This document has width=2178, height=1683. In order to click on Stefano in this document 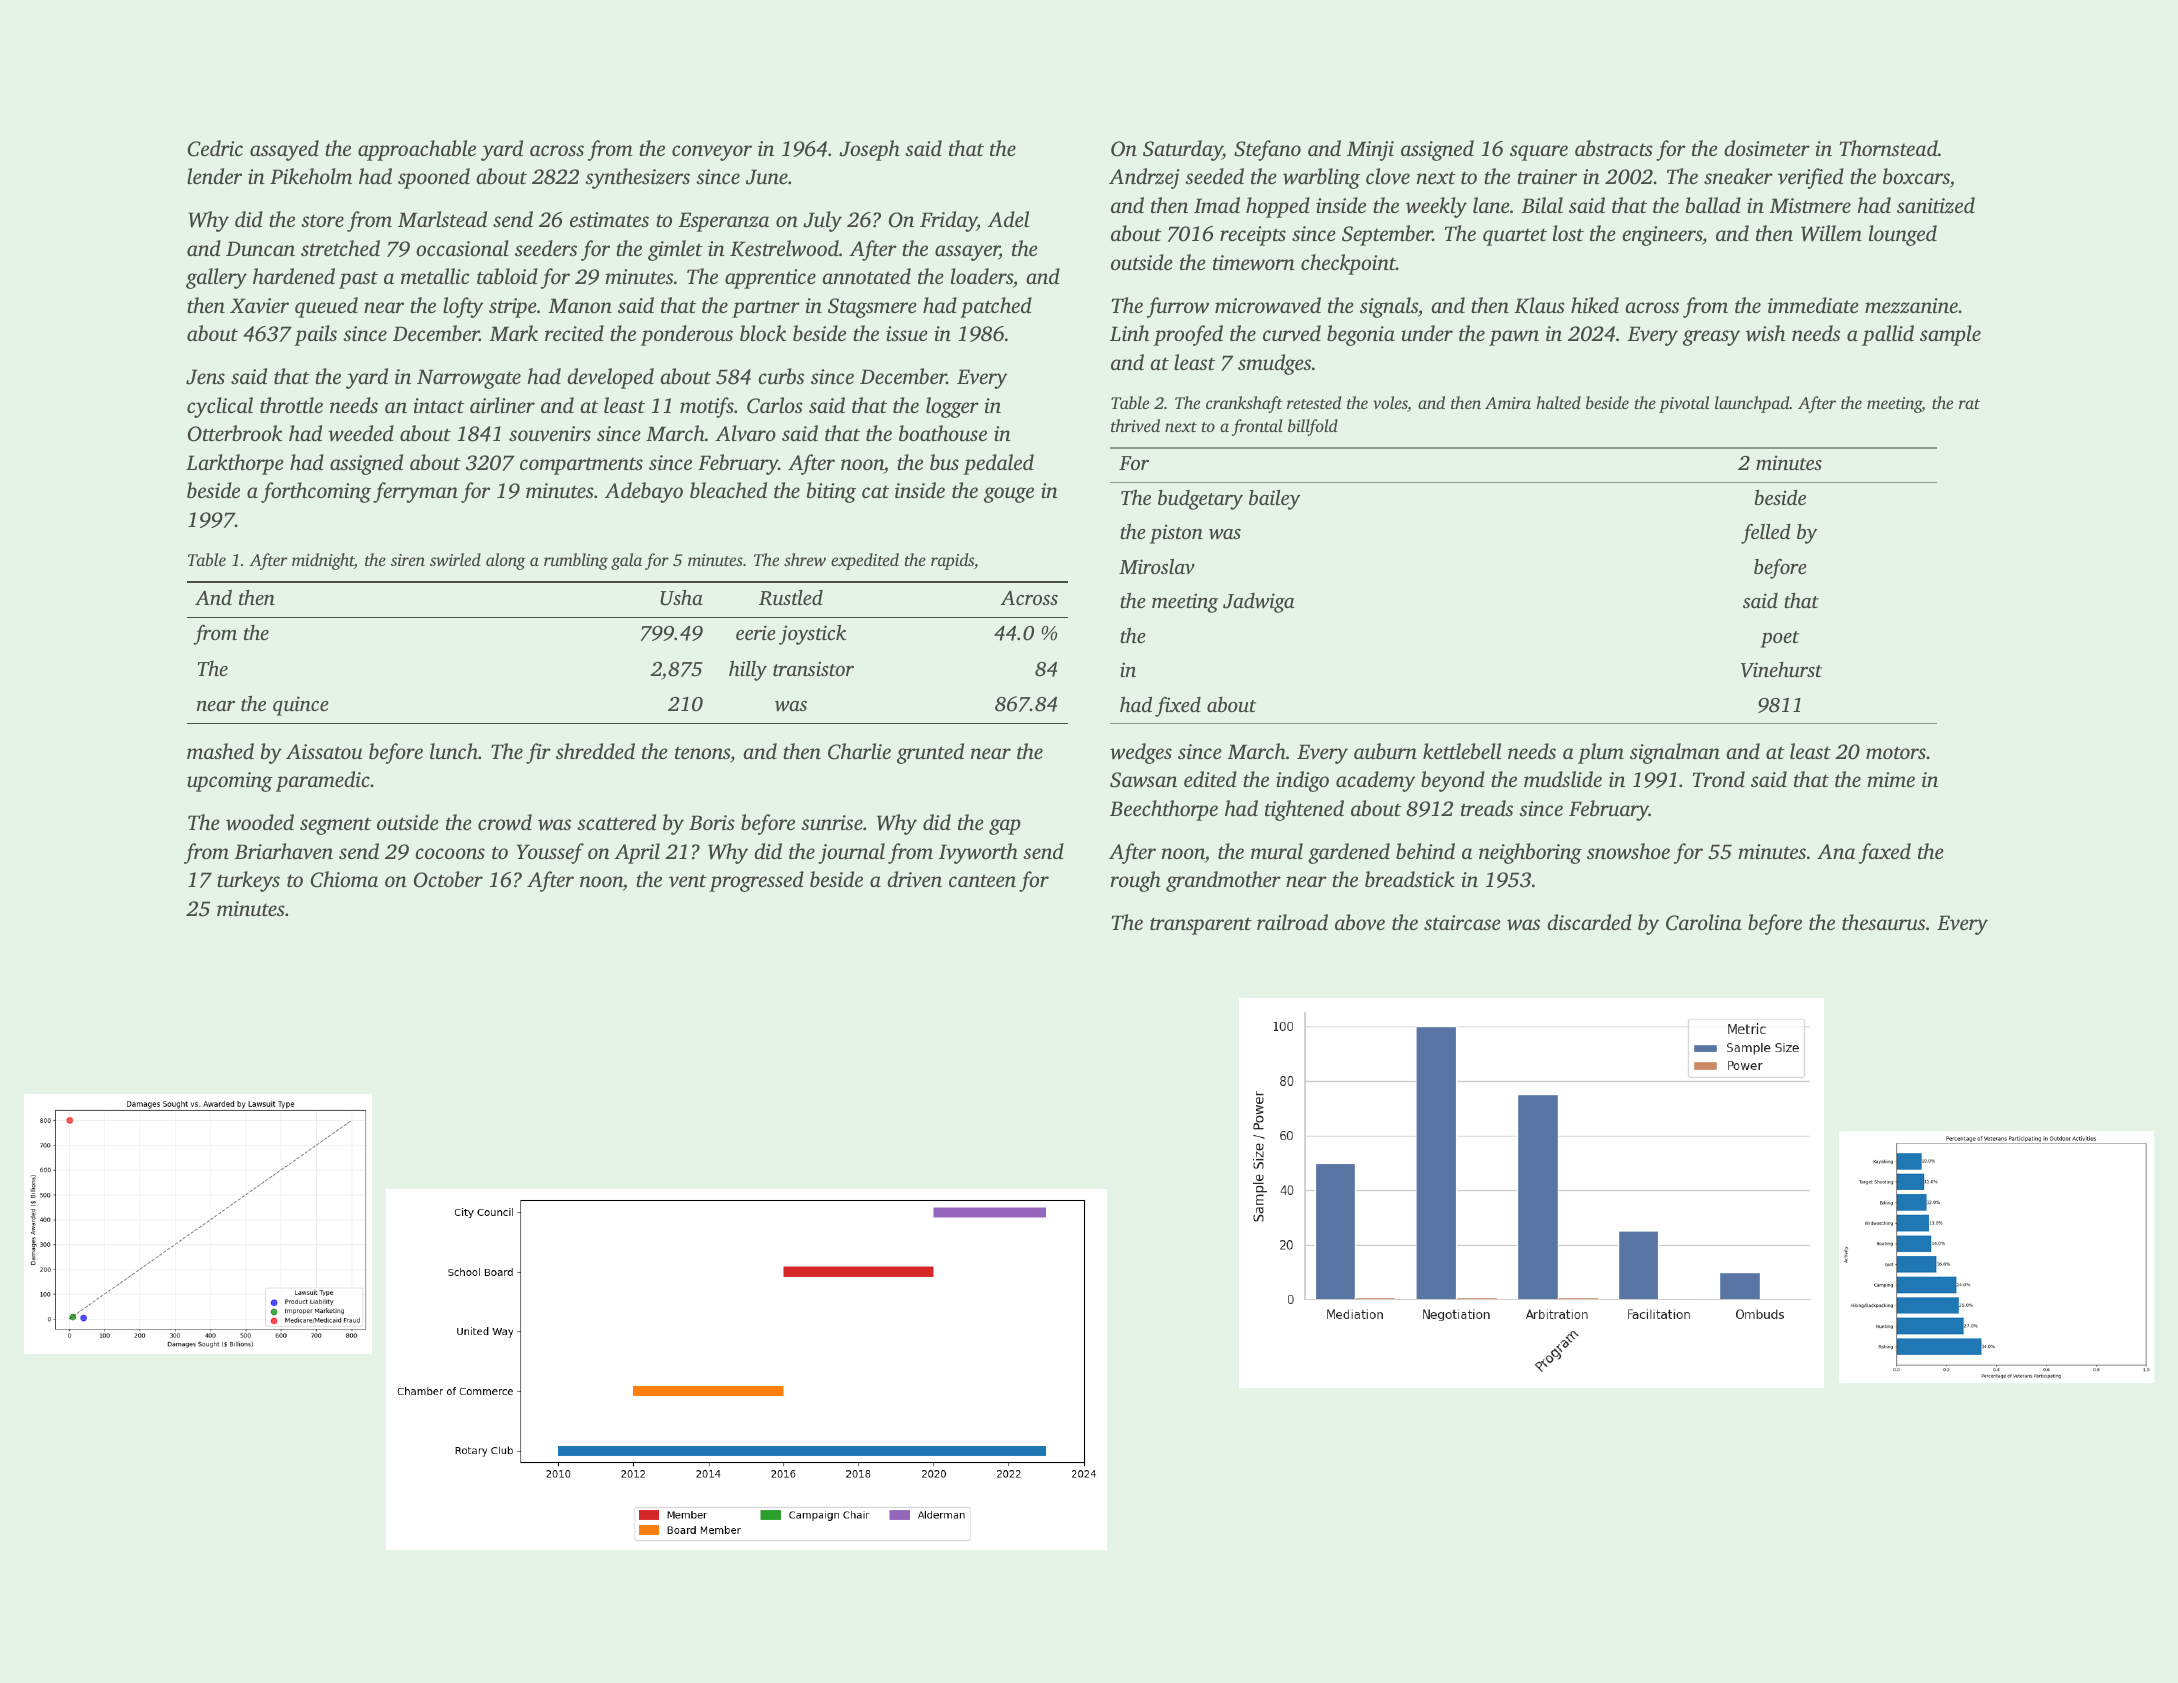, I will do `click(1267, 150)`.
